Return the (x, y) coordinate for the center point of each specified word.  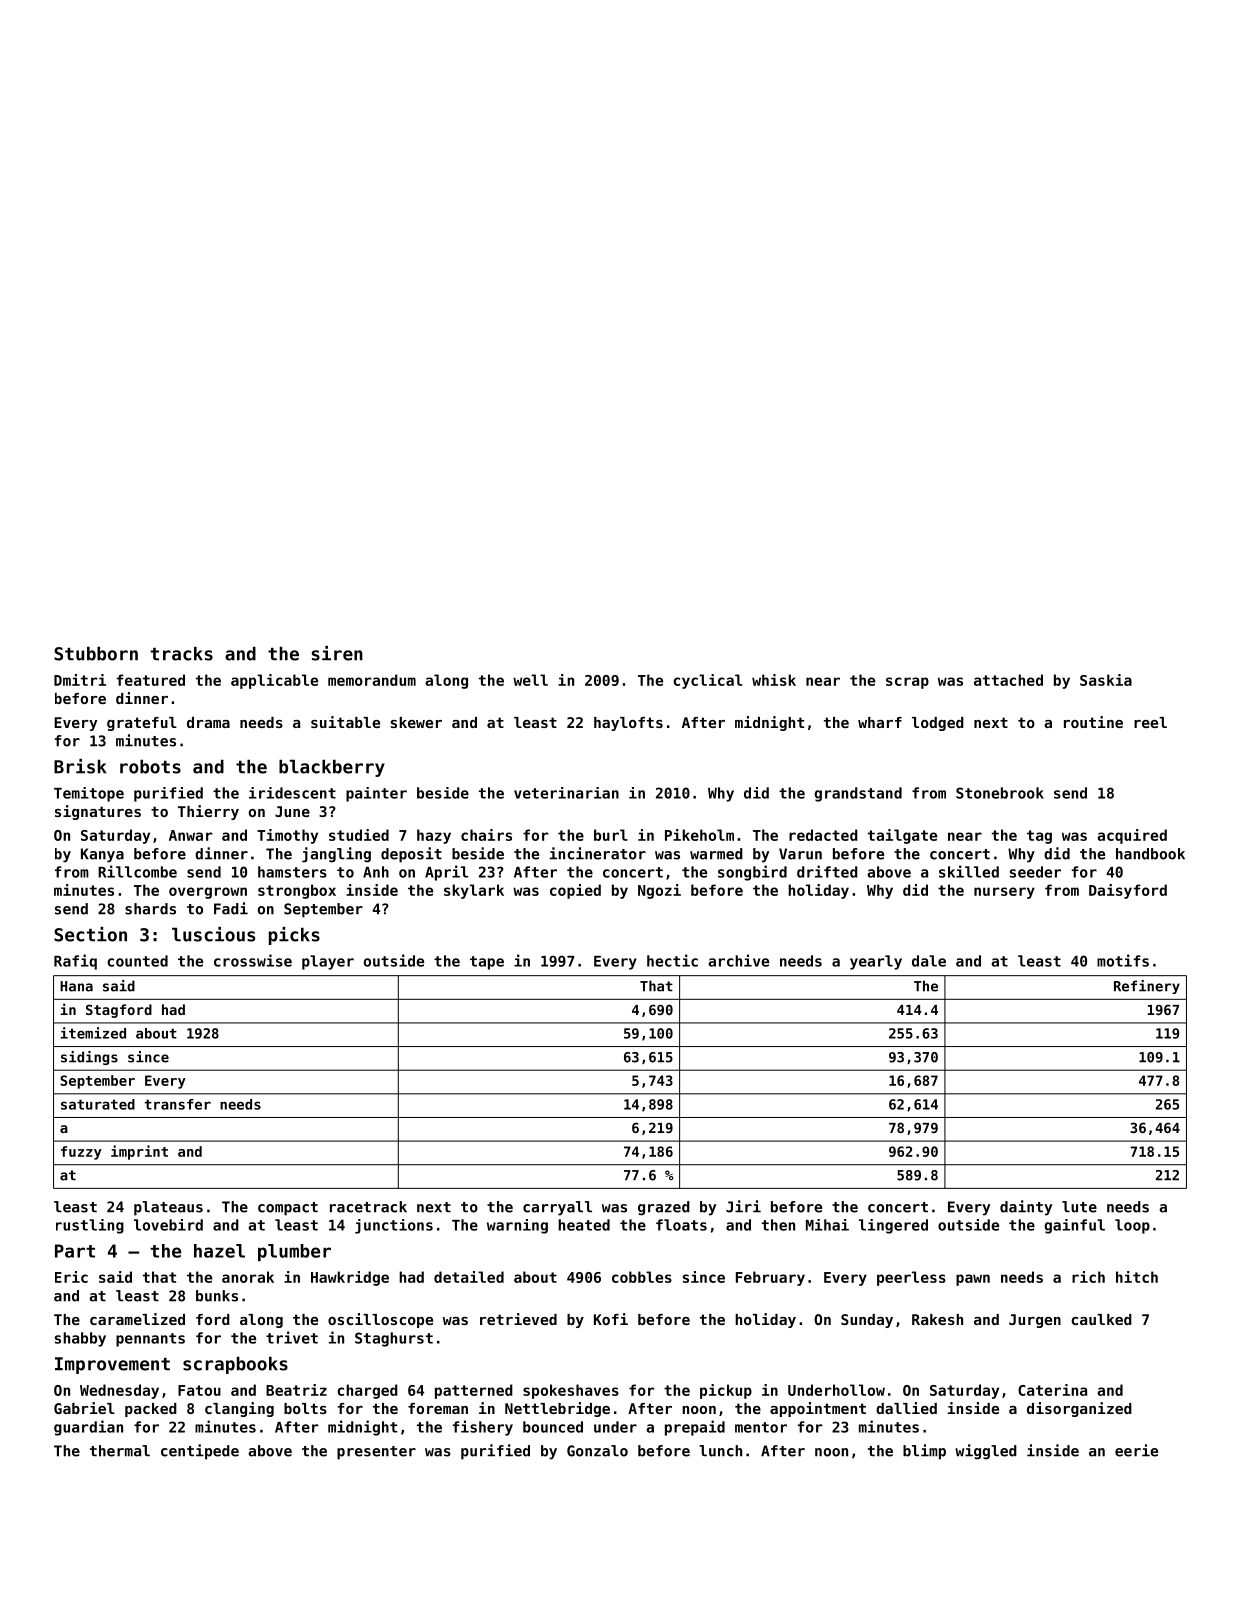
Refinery (1147, 987)
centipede (200, 1452)
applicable (274, 681)
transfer (177, 1104)
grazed (664, 1208)
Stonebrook (1000, 793)
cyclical (708, 681)
